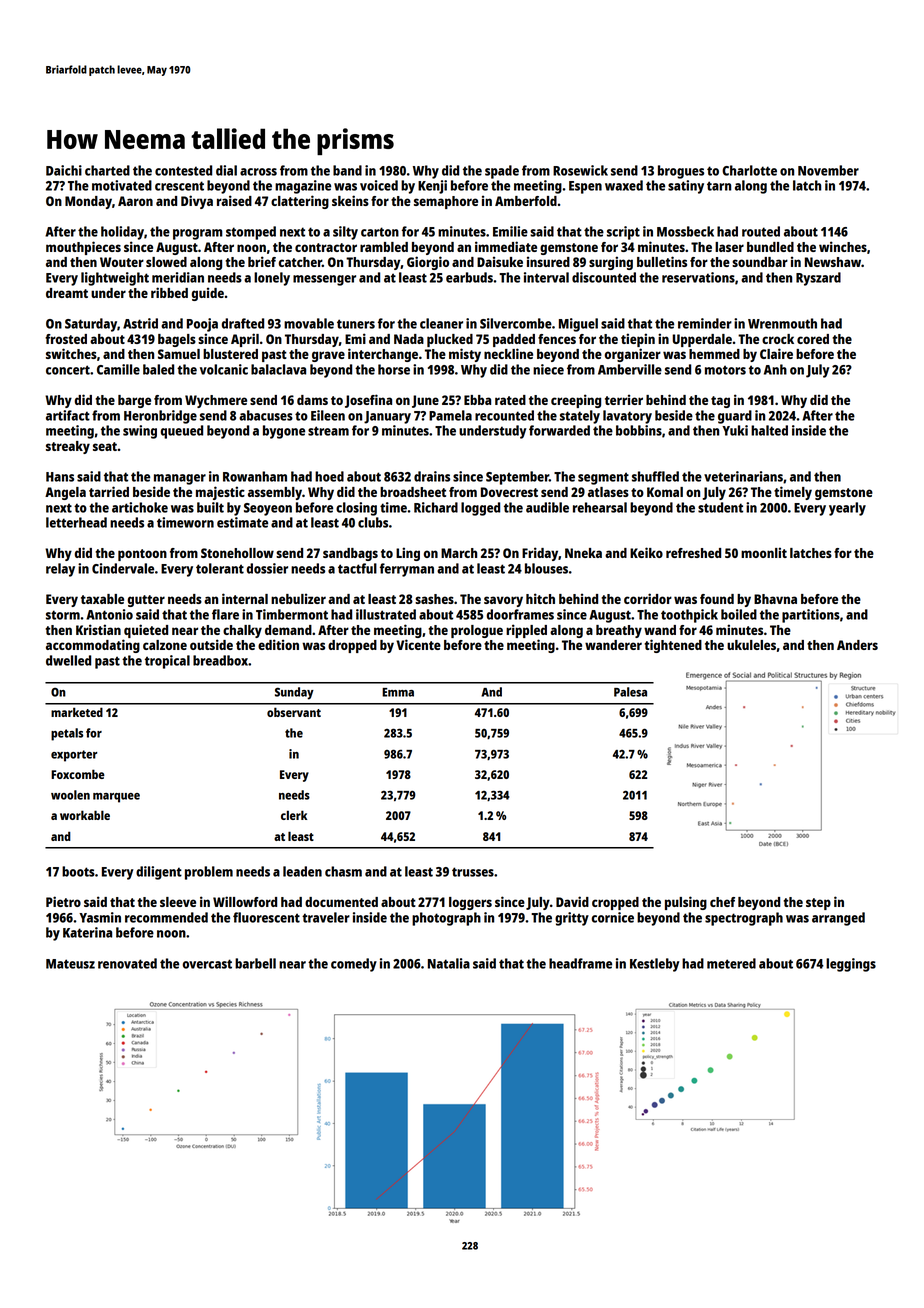  I want to click on leggings, so click(851, 965).
